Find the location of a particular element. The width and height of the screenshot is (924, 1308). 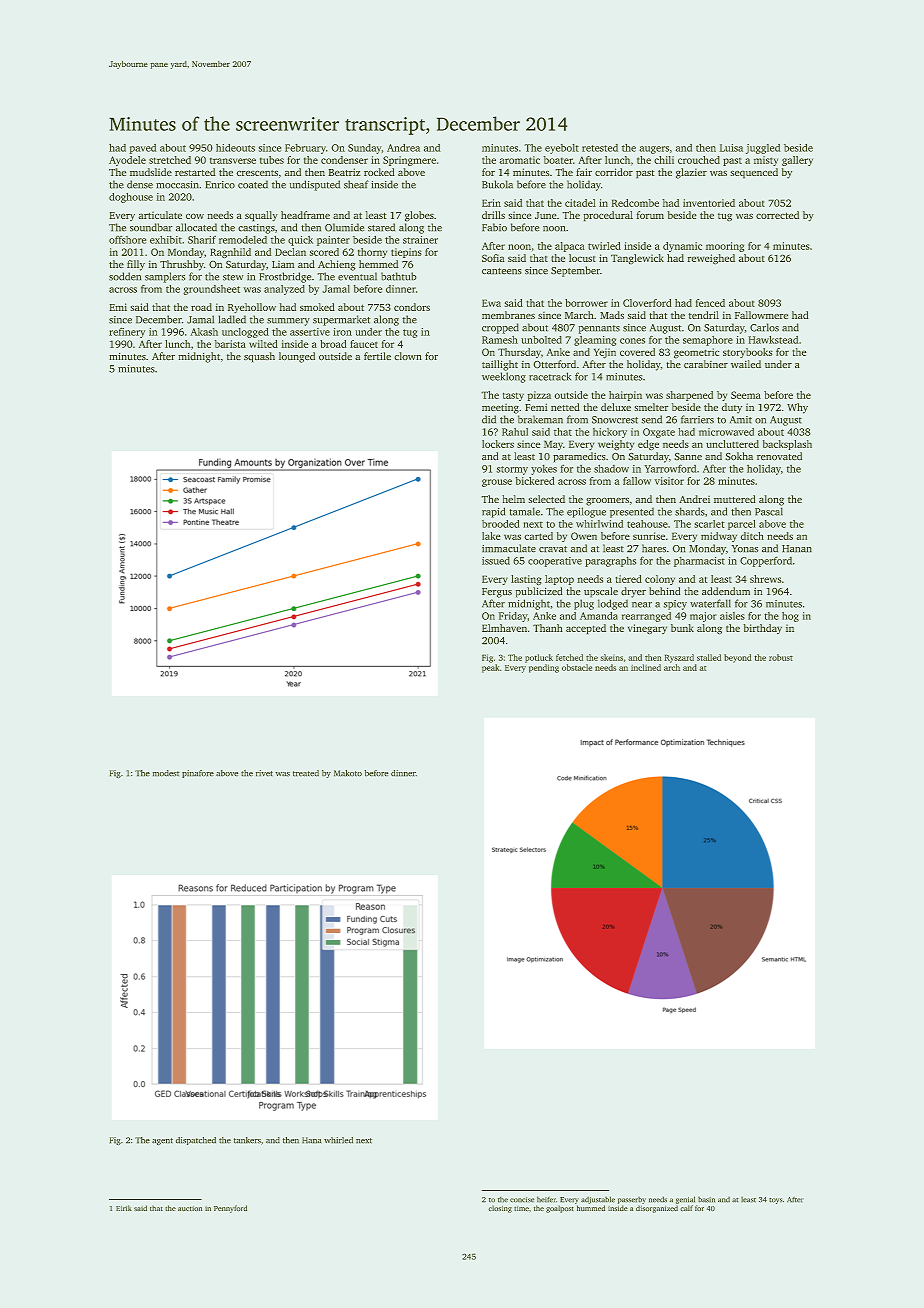

modest is located at coordinates (166, 773).
